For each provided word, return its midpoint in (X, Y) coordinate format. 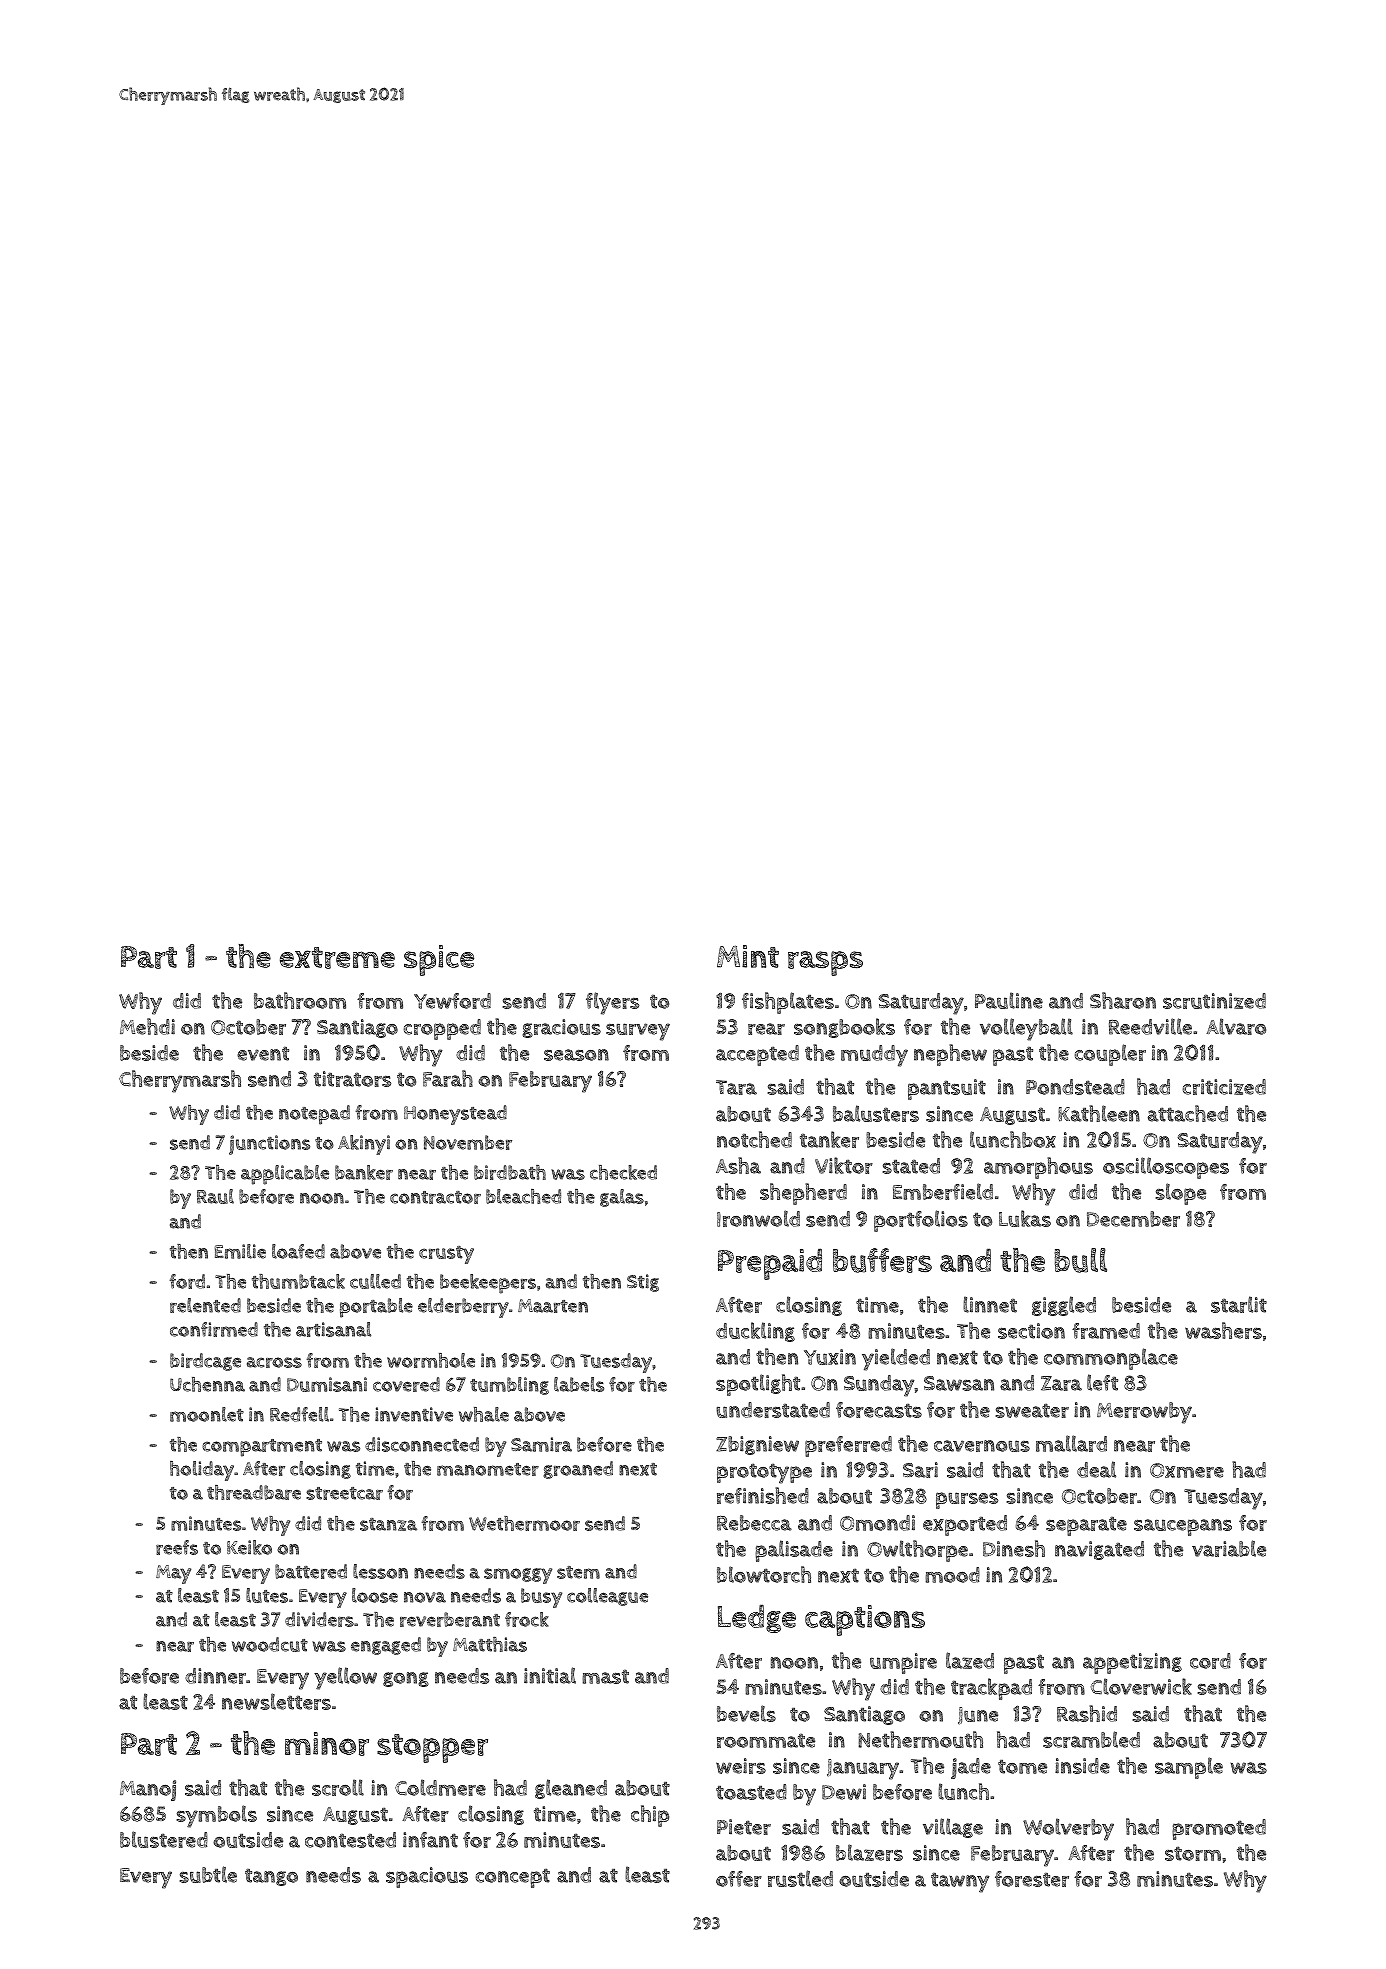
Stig (643, 1283)
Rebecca (754, 1523)
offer (739, 1879)
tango (271, 1877)
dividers (319, 1619)
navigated (1099, 1550)
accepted (757, 1055)
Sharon (1123, 1000)
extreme (337, 958)
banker (364, 1172)
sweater (1032, 1410)
